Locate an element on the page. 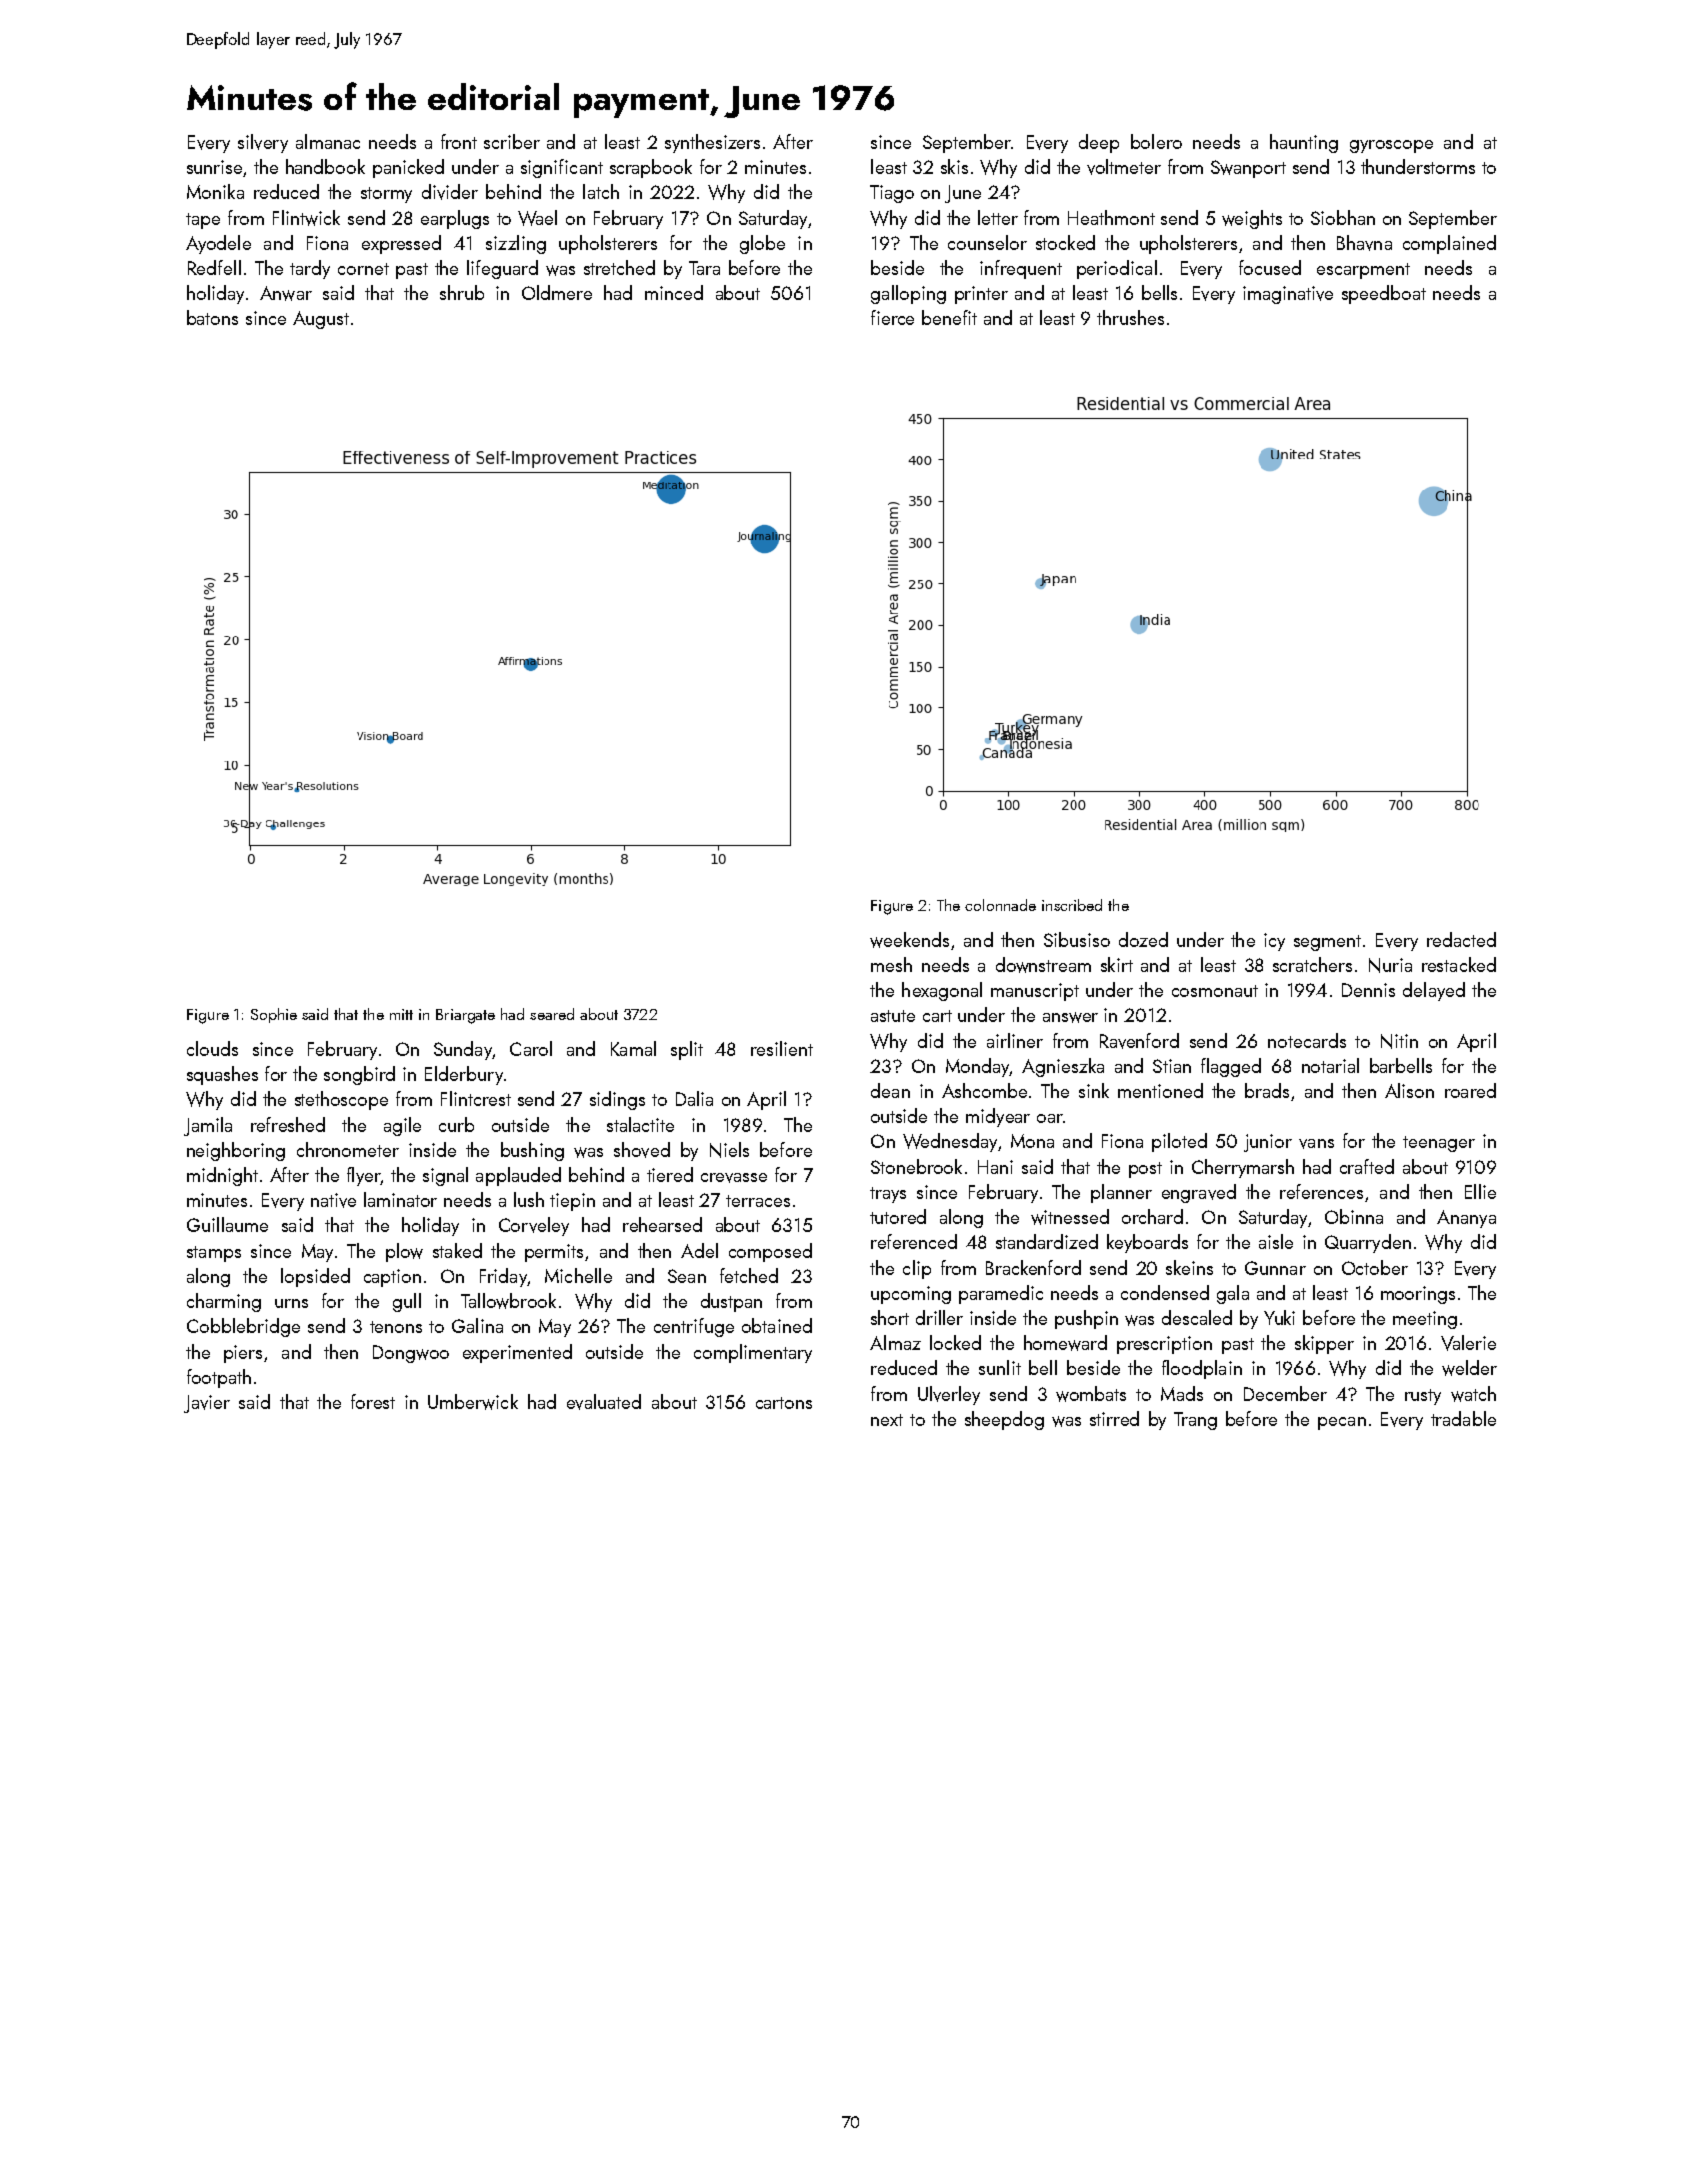  mentioned is located at coordinates (1160, 1090).
